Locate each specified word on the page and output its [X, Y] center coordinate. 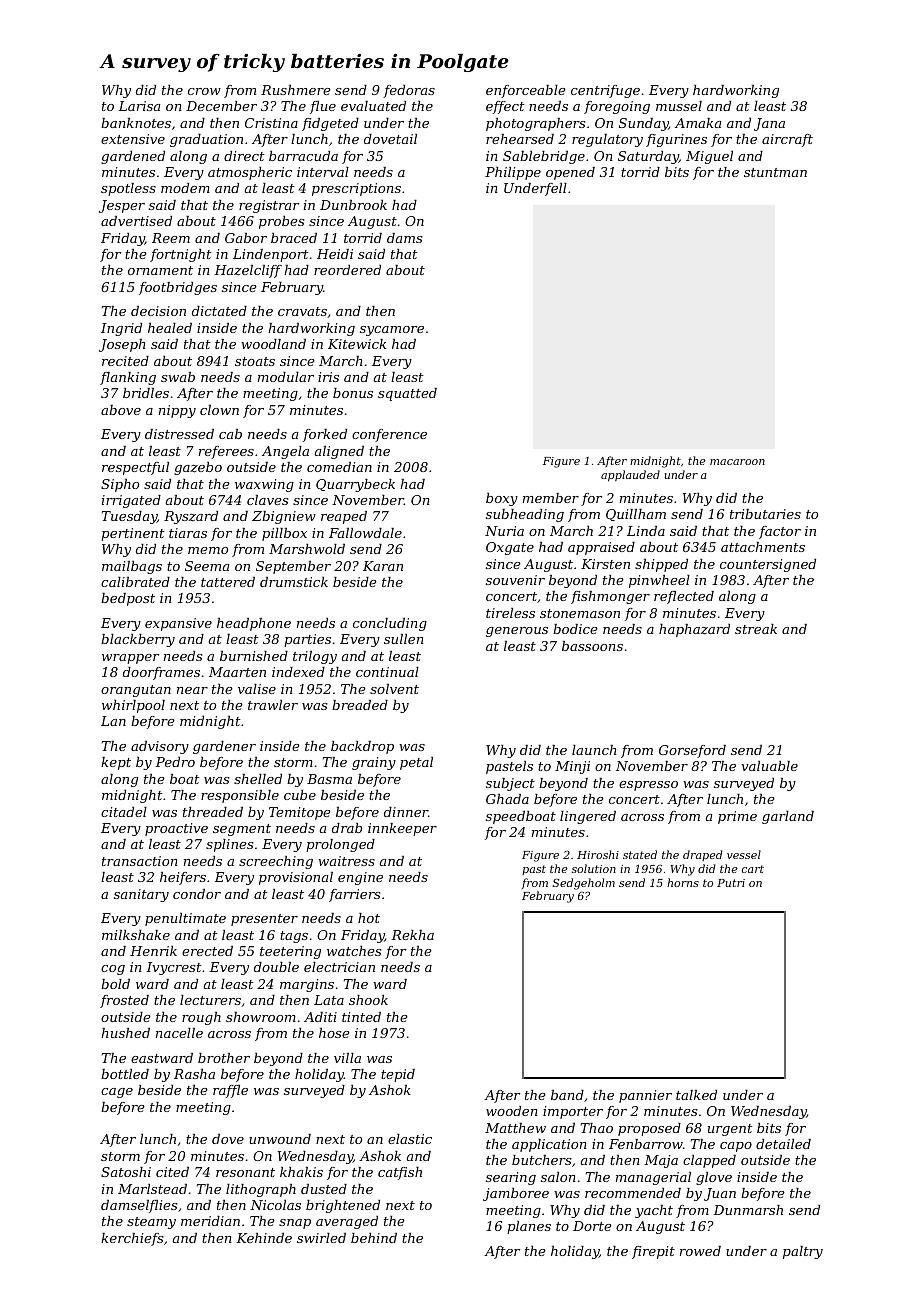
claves [268, 500]
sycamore [392, 331]
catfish [400, 1173]
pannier [645, 1096]
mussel [679, 106]
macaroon [737, 462]
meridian [210, 1221]
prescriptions [356, 189]
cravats [302, 311]
